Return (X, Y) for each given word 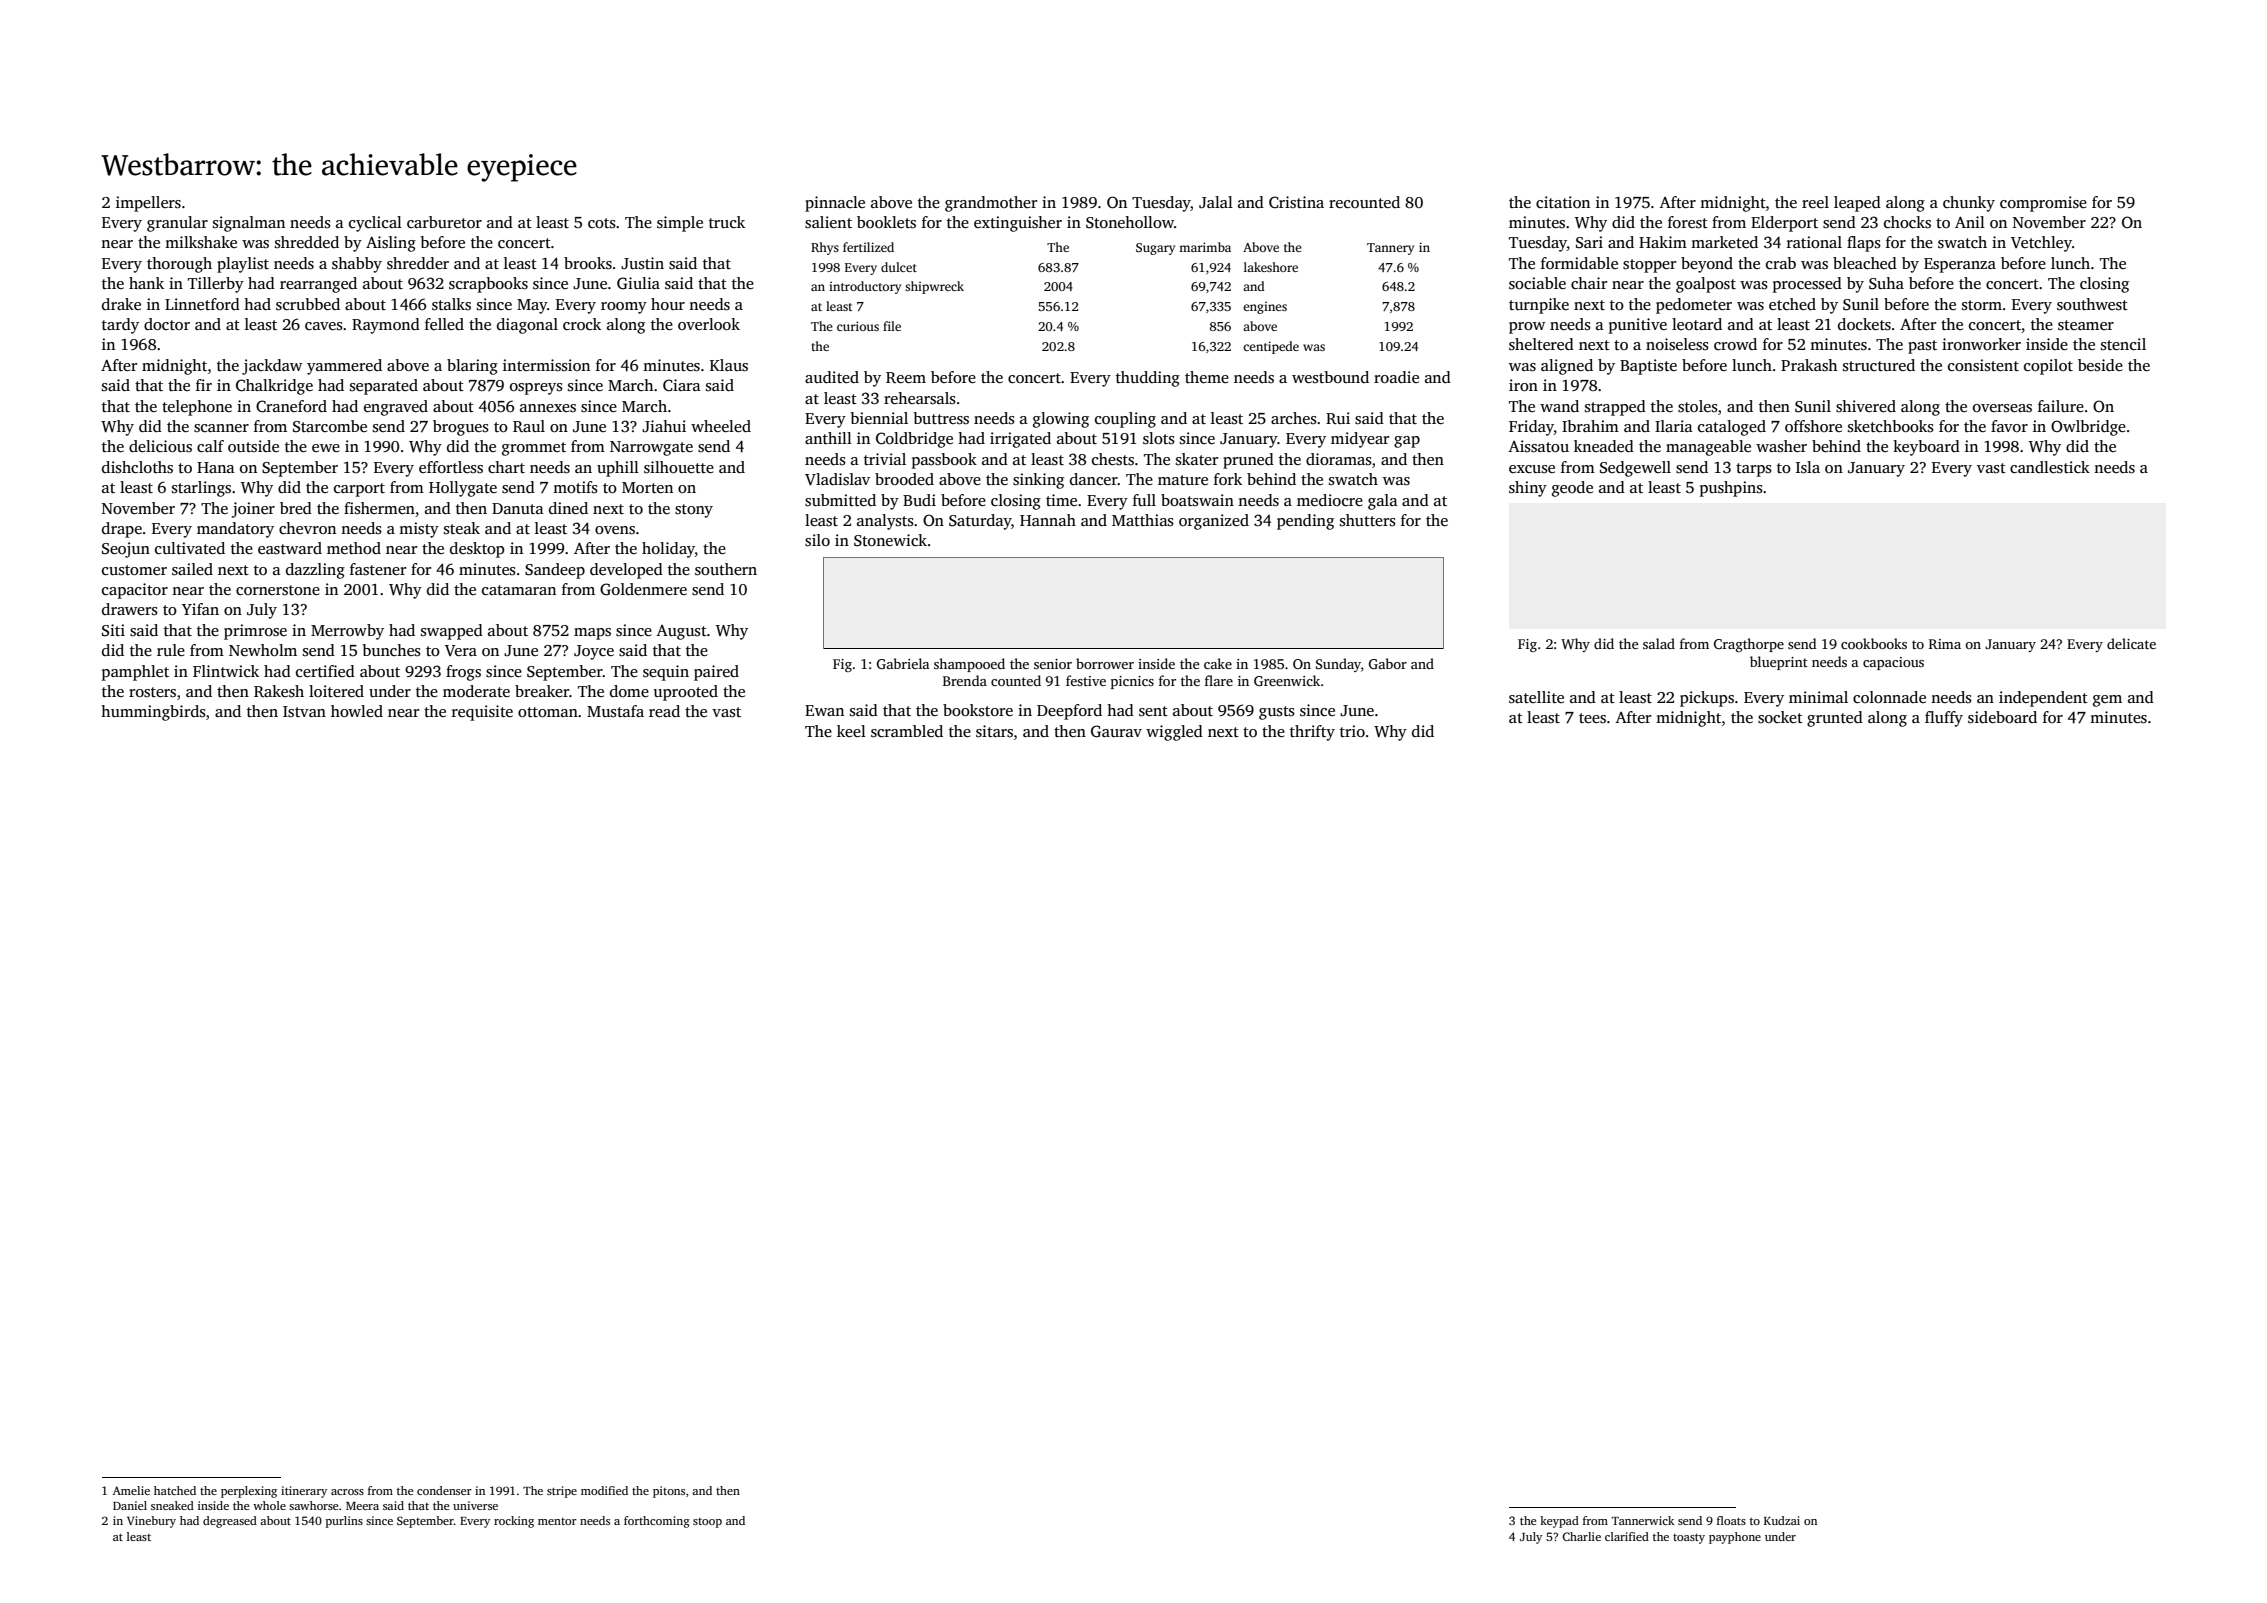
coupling (1125, 420)
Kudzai (1782, 1520)
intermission (546, 365)
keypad (1559, 1522)
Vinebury (151, 1522)
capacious (1893, 663)
